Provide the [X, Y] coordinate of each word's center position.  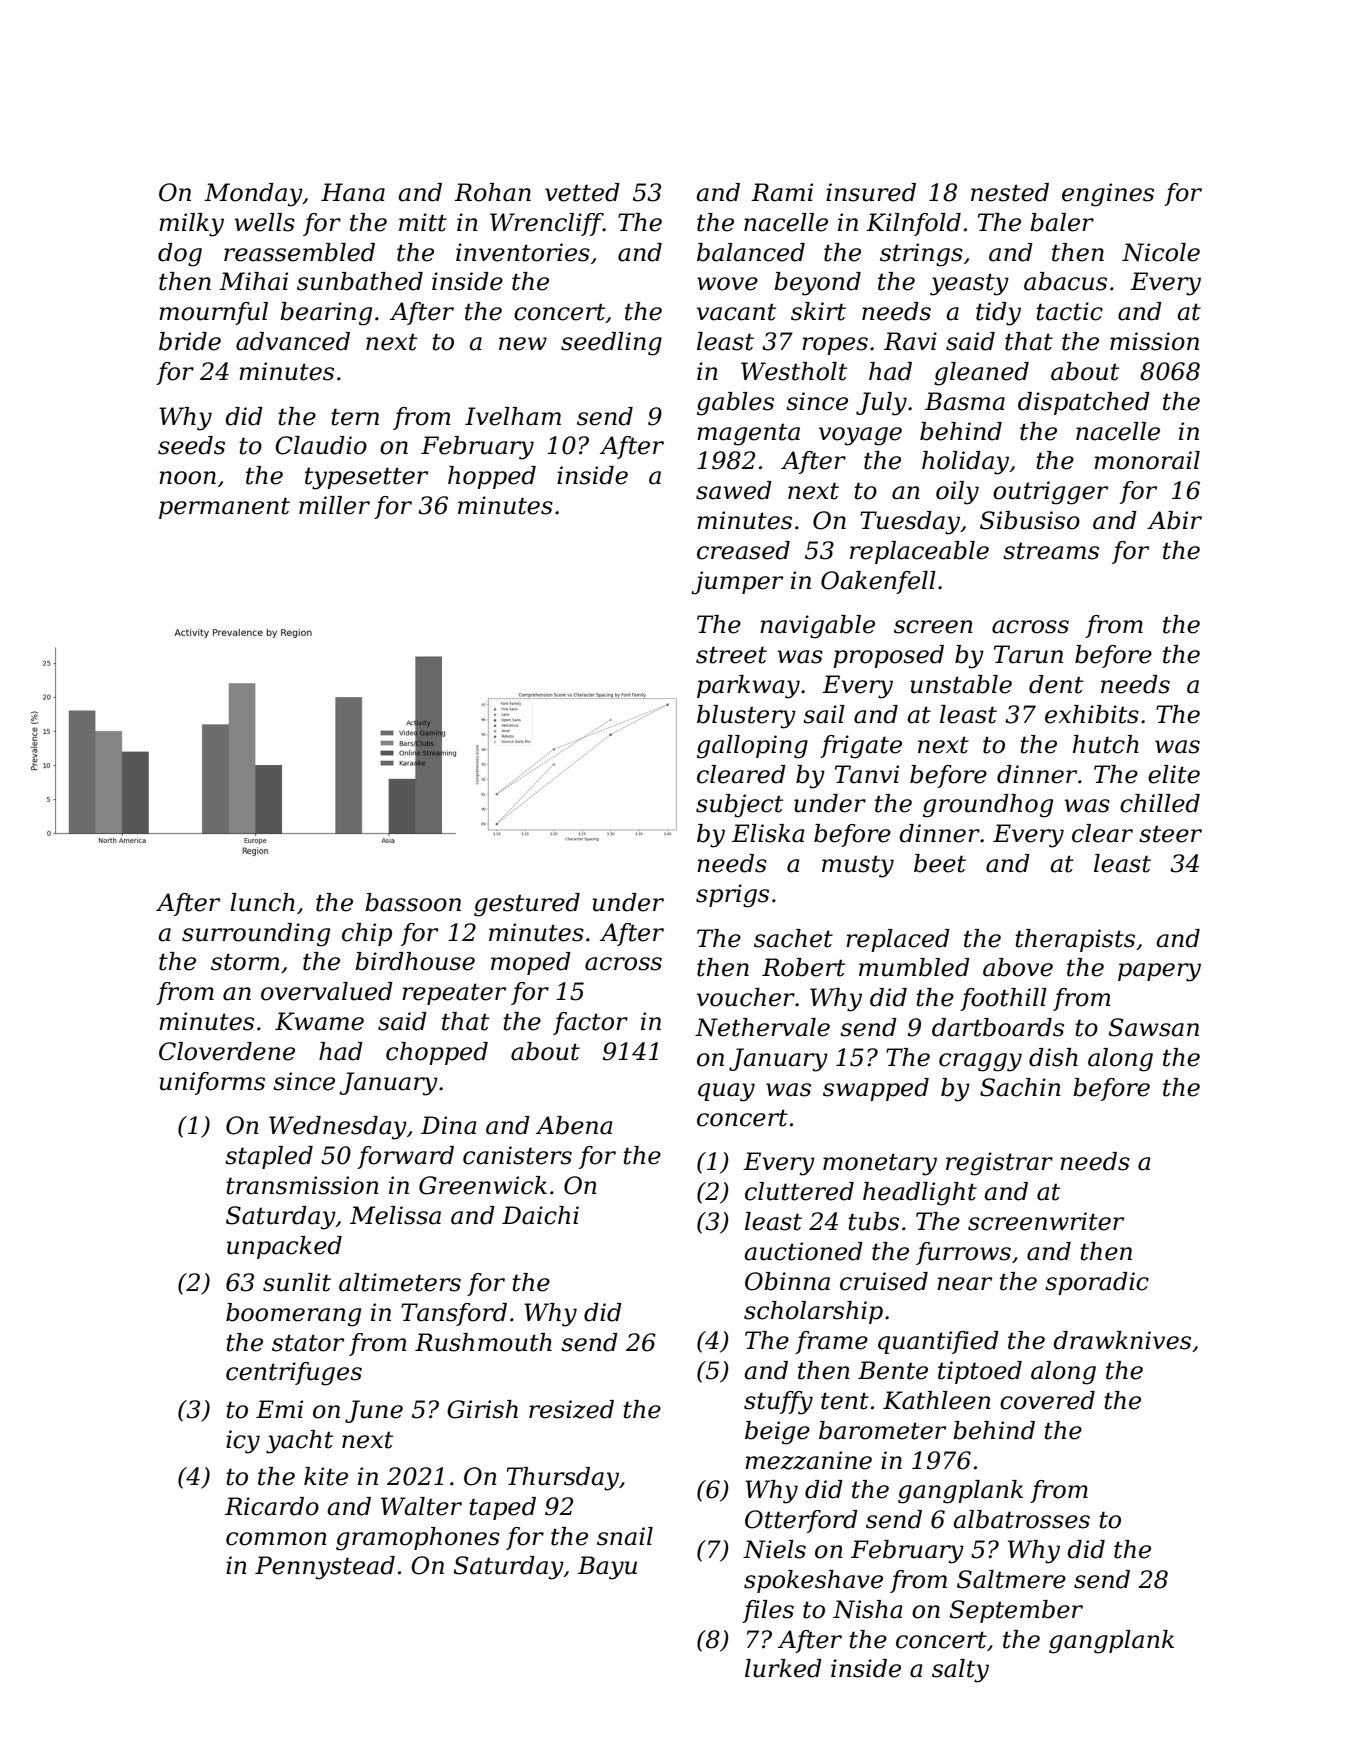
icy [243, 1442]
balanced [751, 252]
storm [245, 962]
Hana [353, 192]
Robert [803, 967]
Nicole [1161, 252]
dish [1053, 1057]
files [768, 1611]
